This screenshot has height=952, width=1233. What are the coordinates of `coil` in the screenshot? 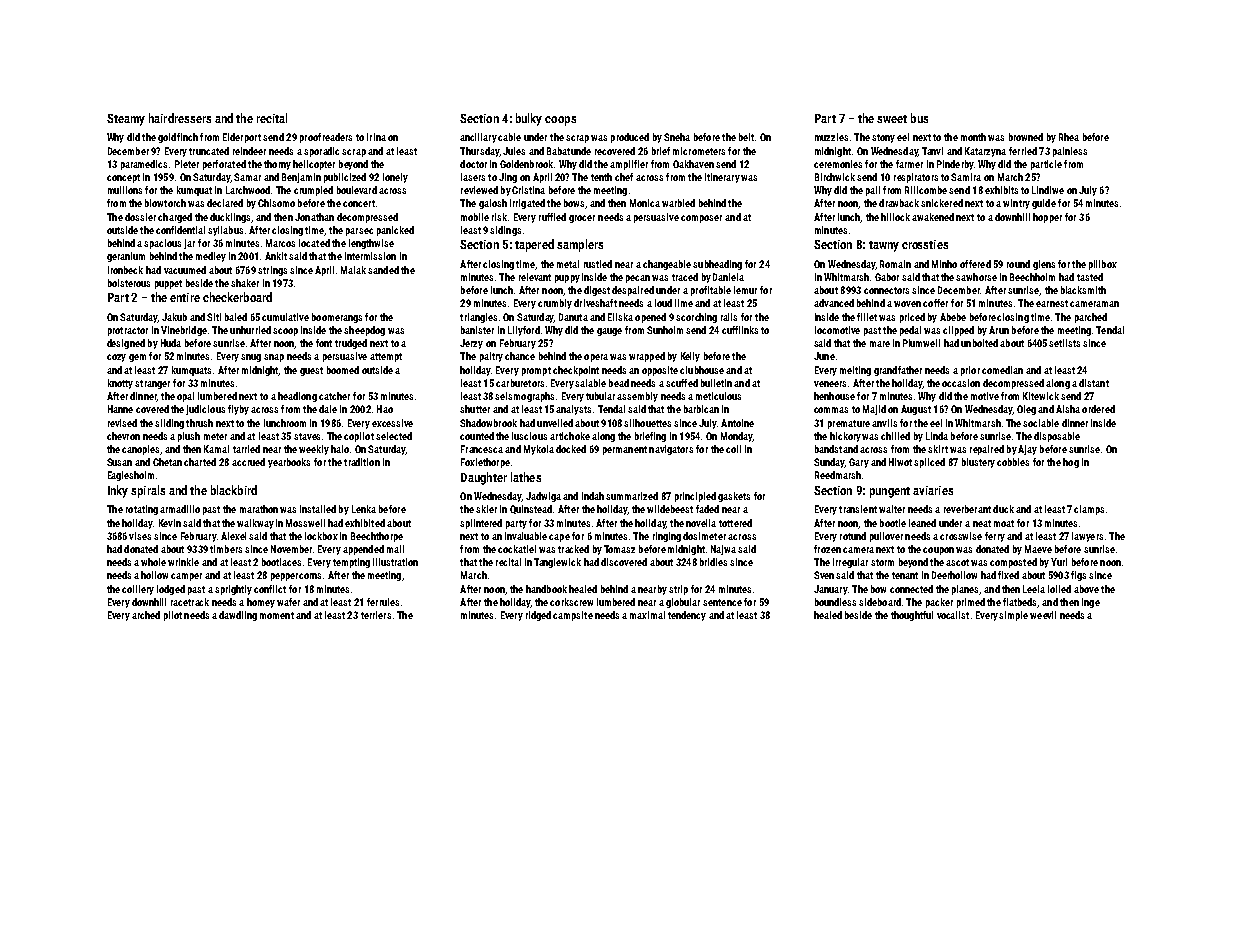 It's located at (733, 449).
